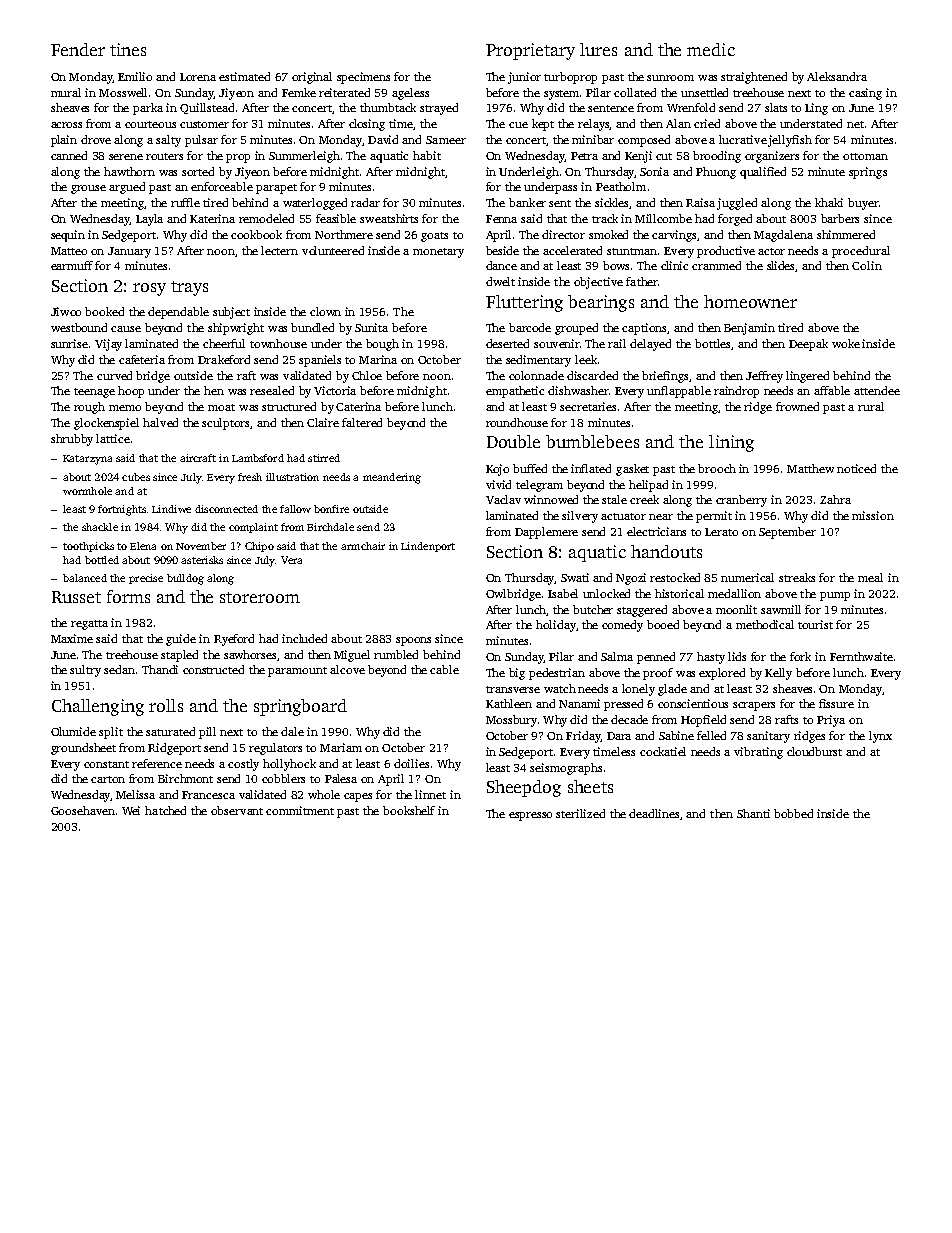 This screenshot has height=1233, width=952. What do you see at coordinates (829, 202) in the screenshot?
I see `khaki` at bounding box center [829, 202].
